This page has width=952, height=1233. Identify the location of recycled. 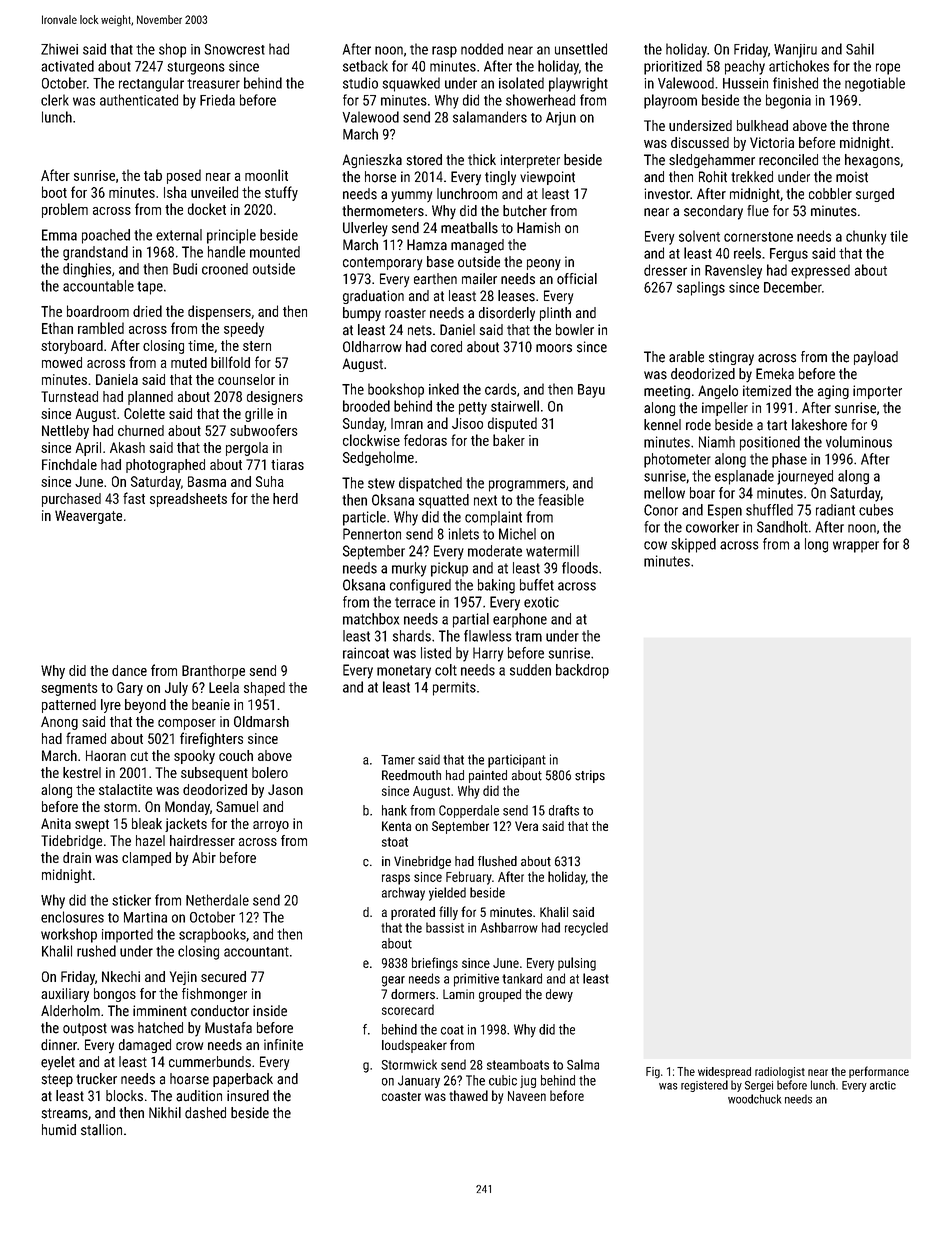
(586, 929).
